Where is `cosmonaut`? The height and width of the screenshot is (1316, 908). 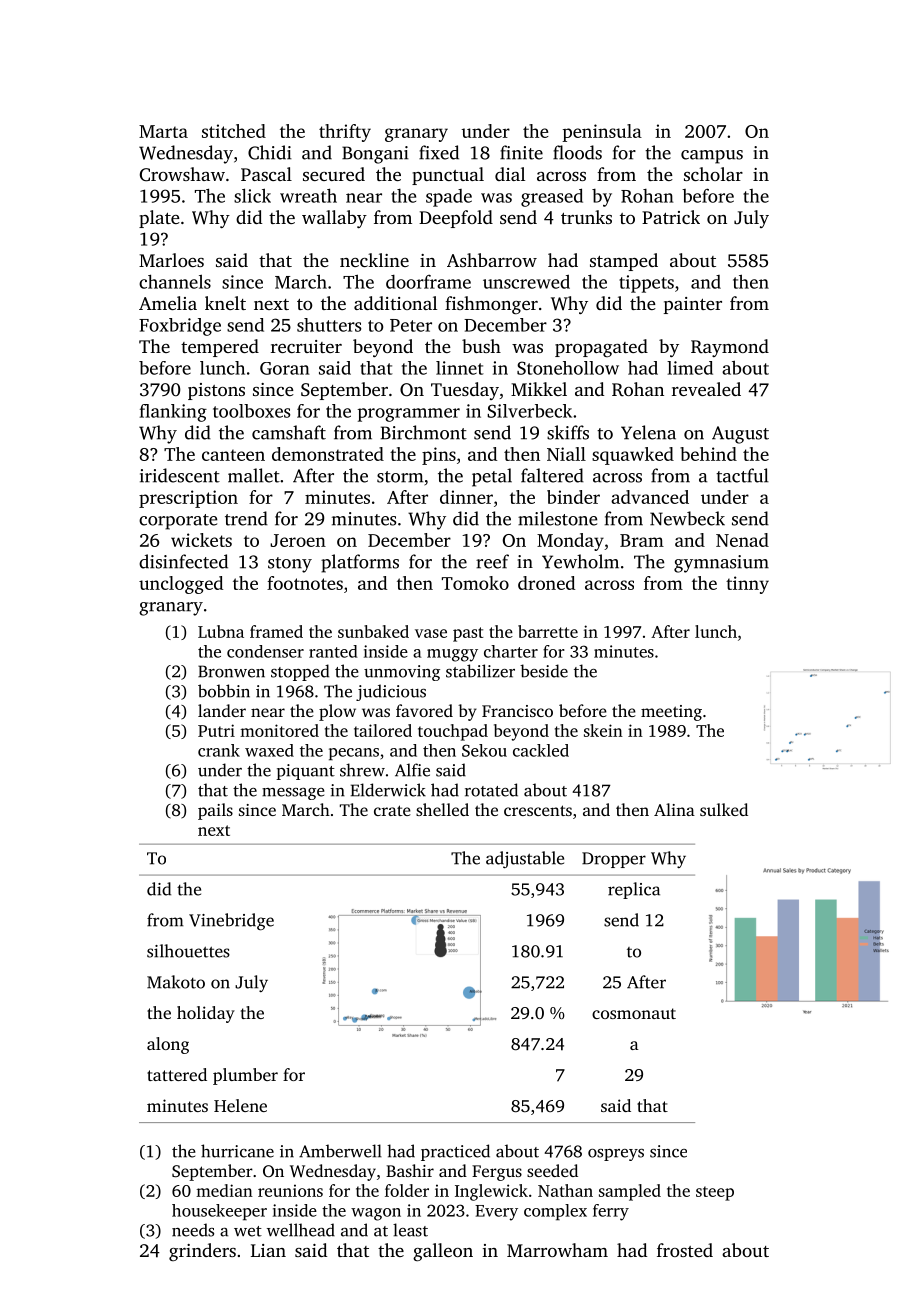
cosmonaut is located at coordinates (634, 1013).
